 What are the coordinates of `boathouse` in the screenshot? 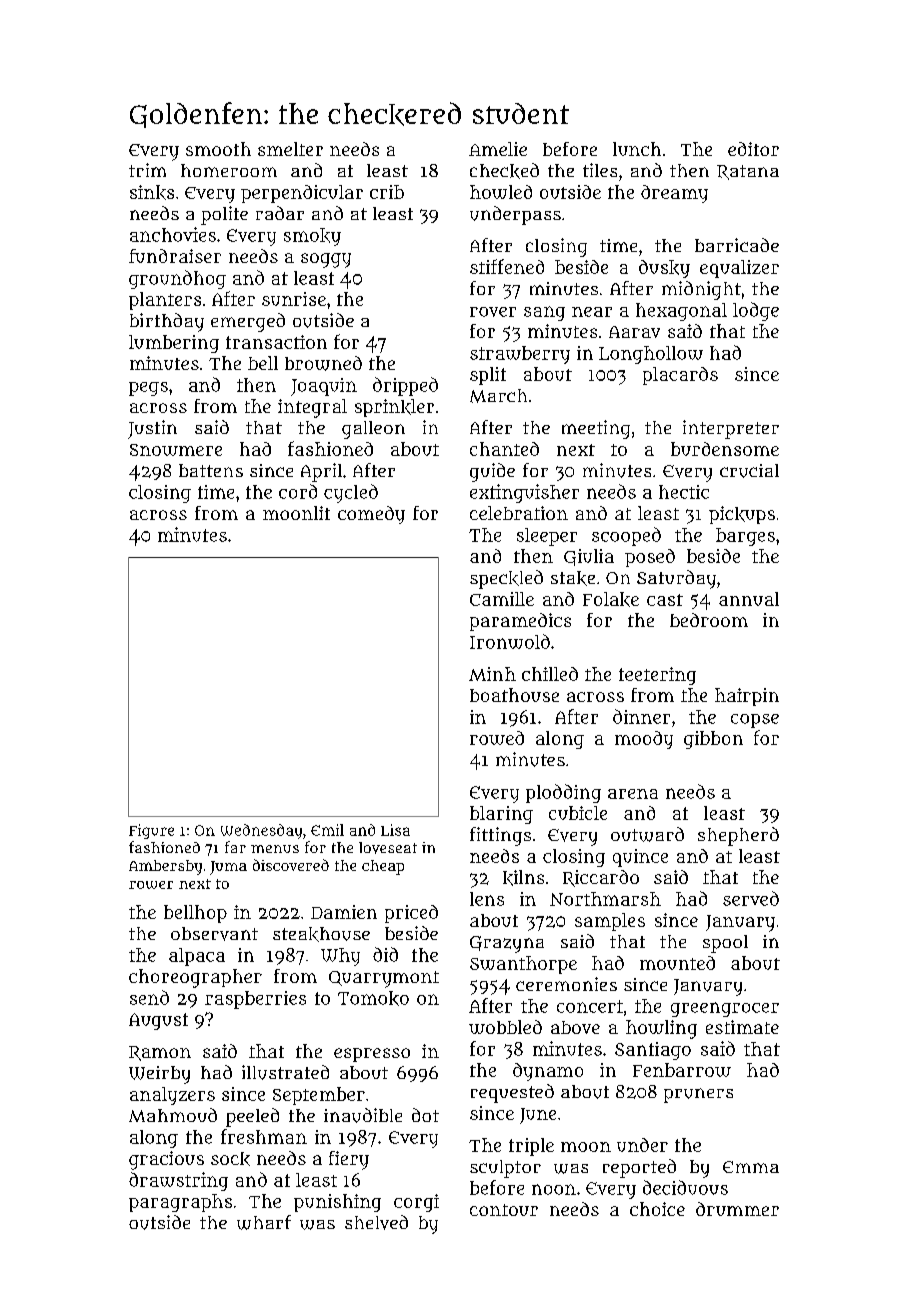 It's located at (514, 695).
